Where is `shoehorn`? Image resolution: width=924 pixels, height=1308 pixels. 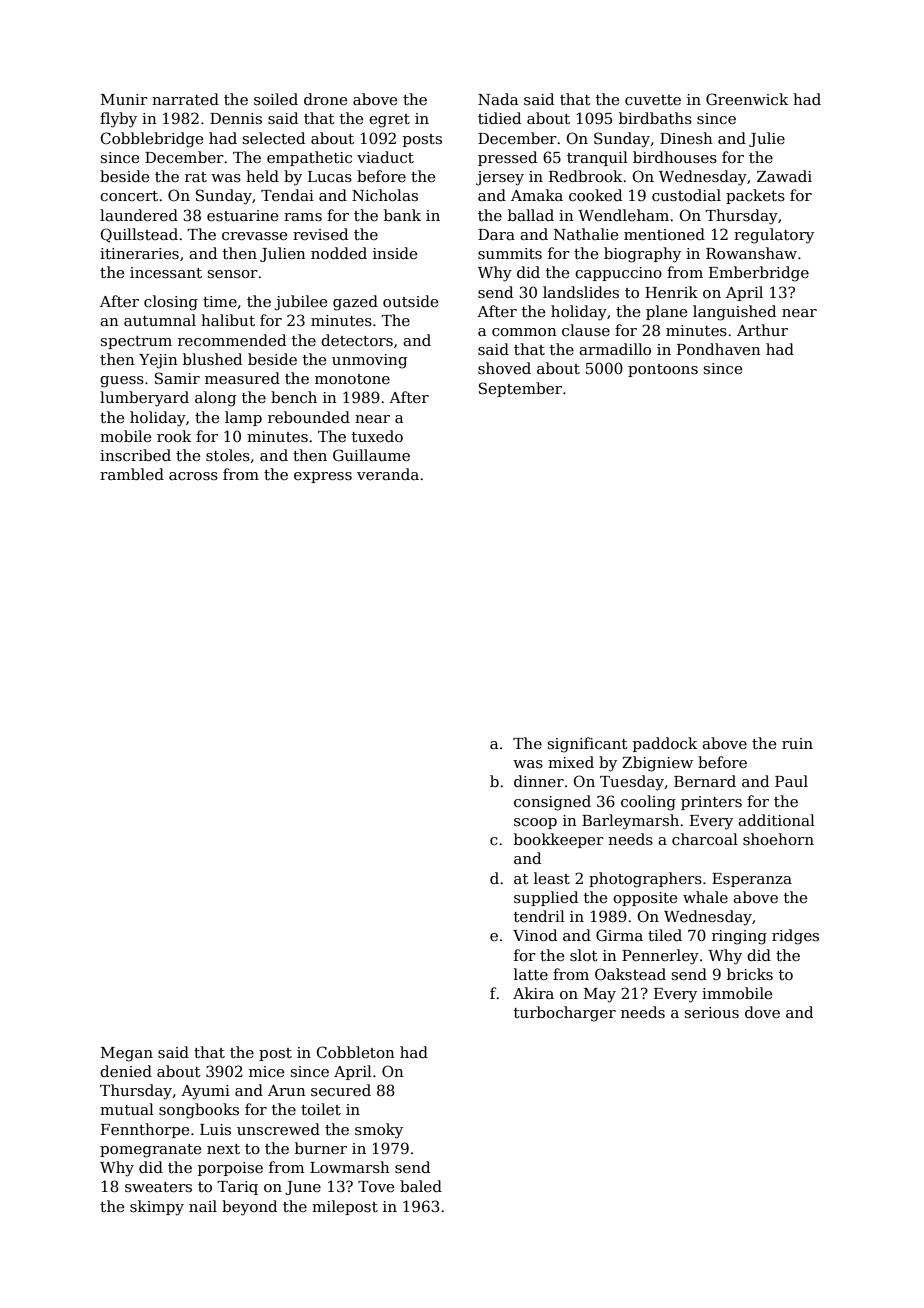
shoehorn is located at coordinates (778, 839).
